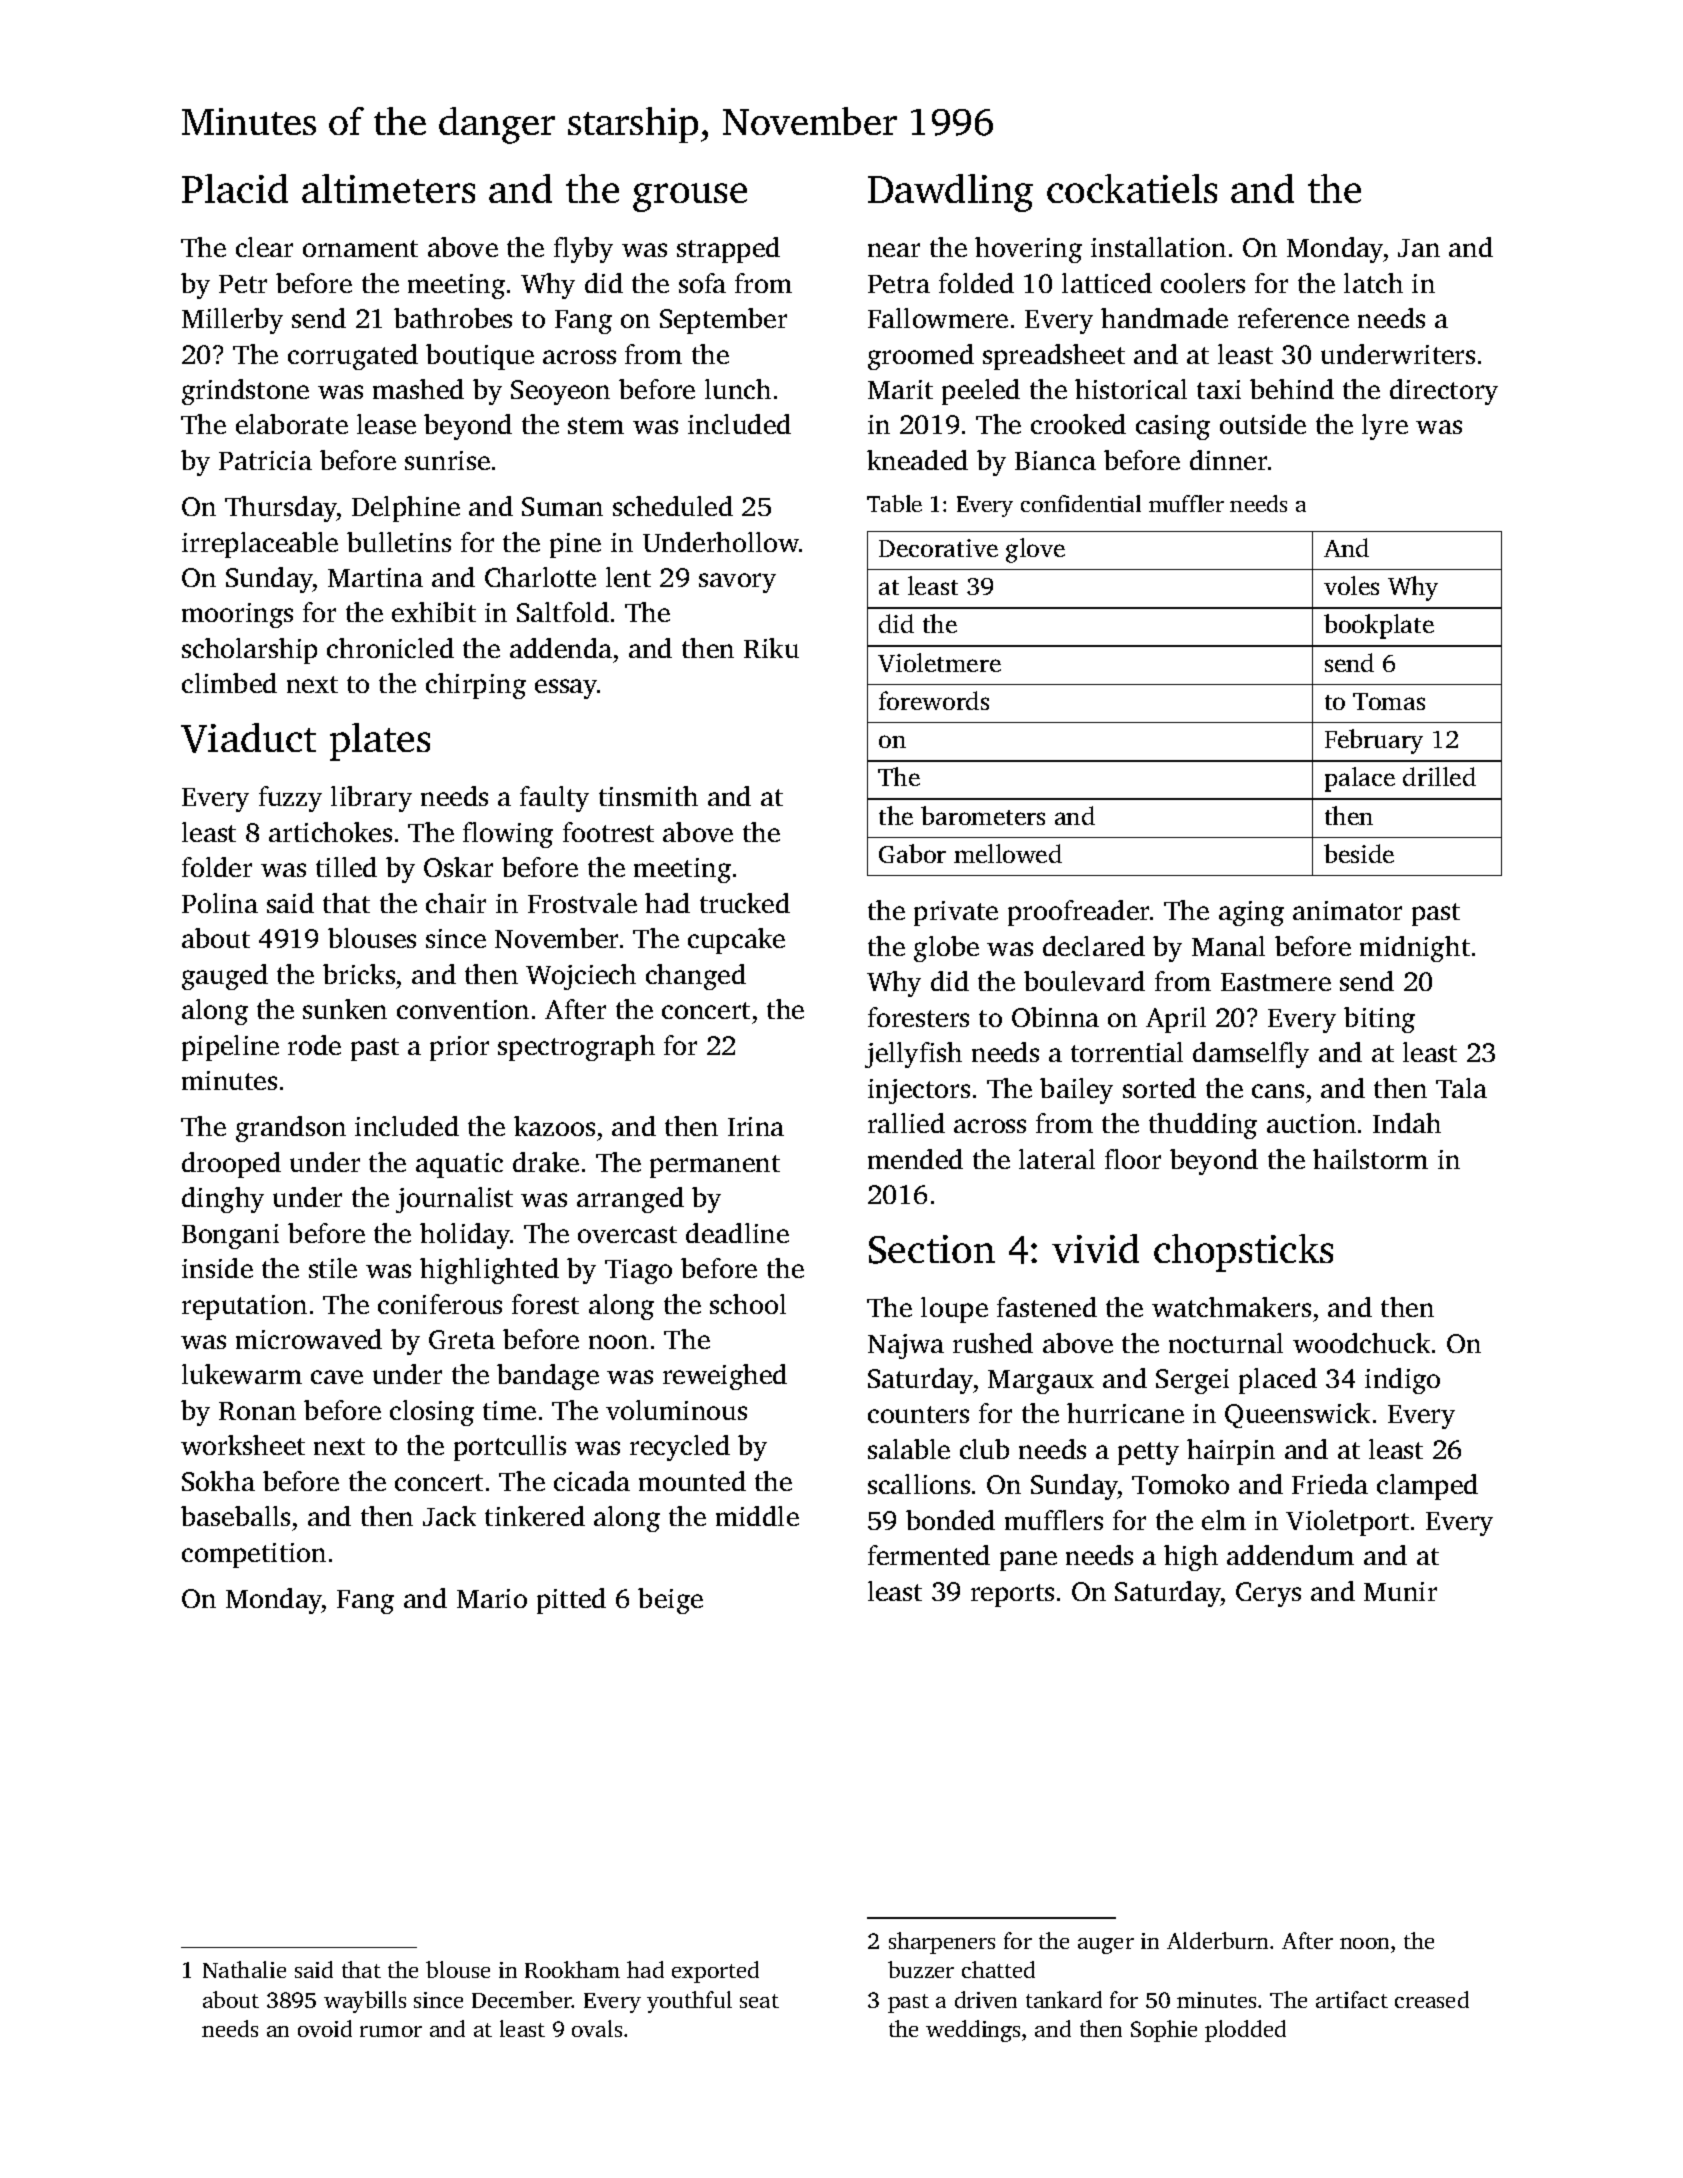  What do you see at coordinates (333, 1268) in the screenshot?
I see `stile` at bounding box center [333, 1268].
